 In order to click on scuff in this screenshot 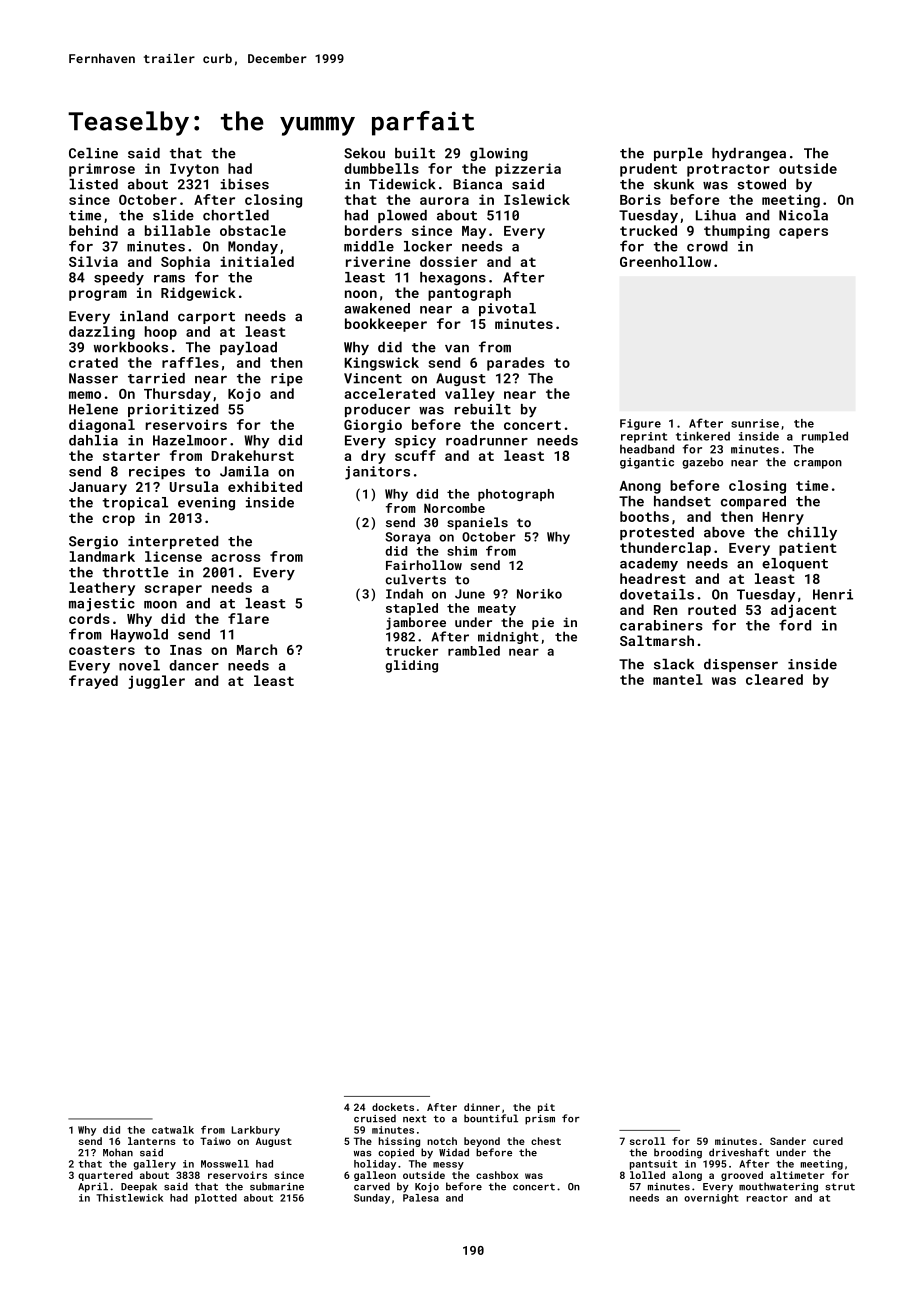, I will do `click(415, 455)`.
